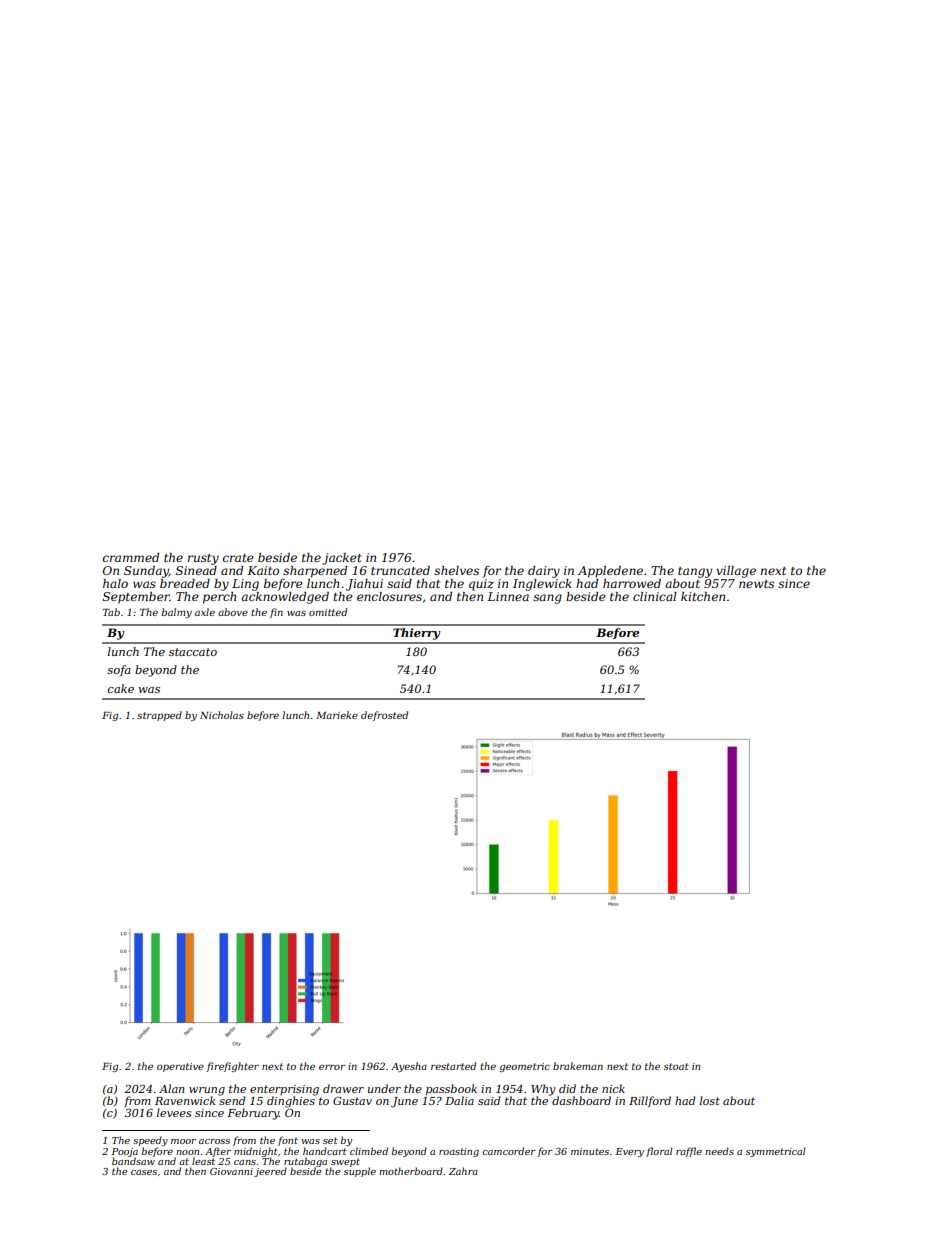  What do you see at coordinates (384, 716) in the document?
I see `defrosted` at bounding box center [384, 716].
